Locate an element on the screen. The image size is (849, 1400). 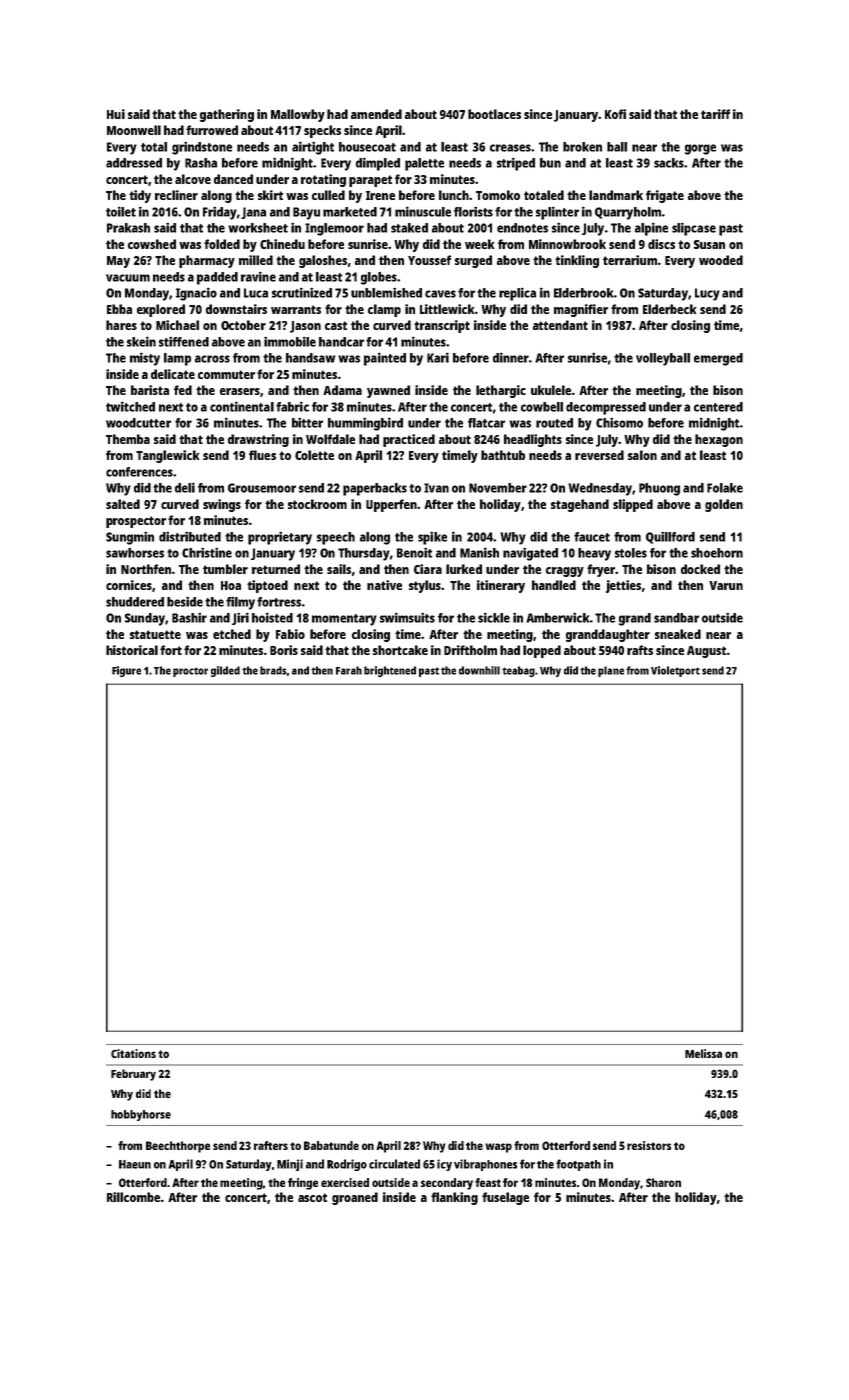
February is located at coordinates (133, 1075).
